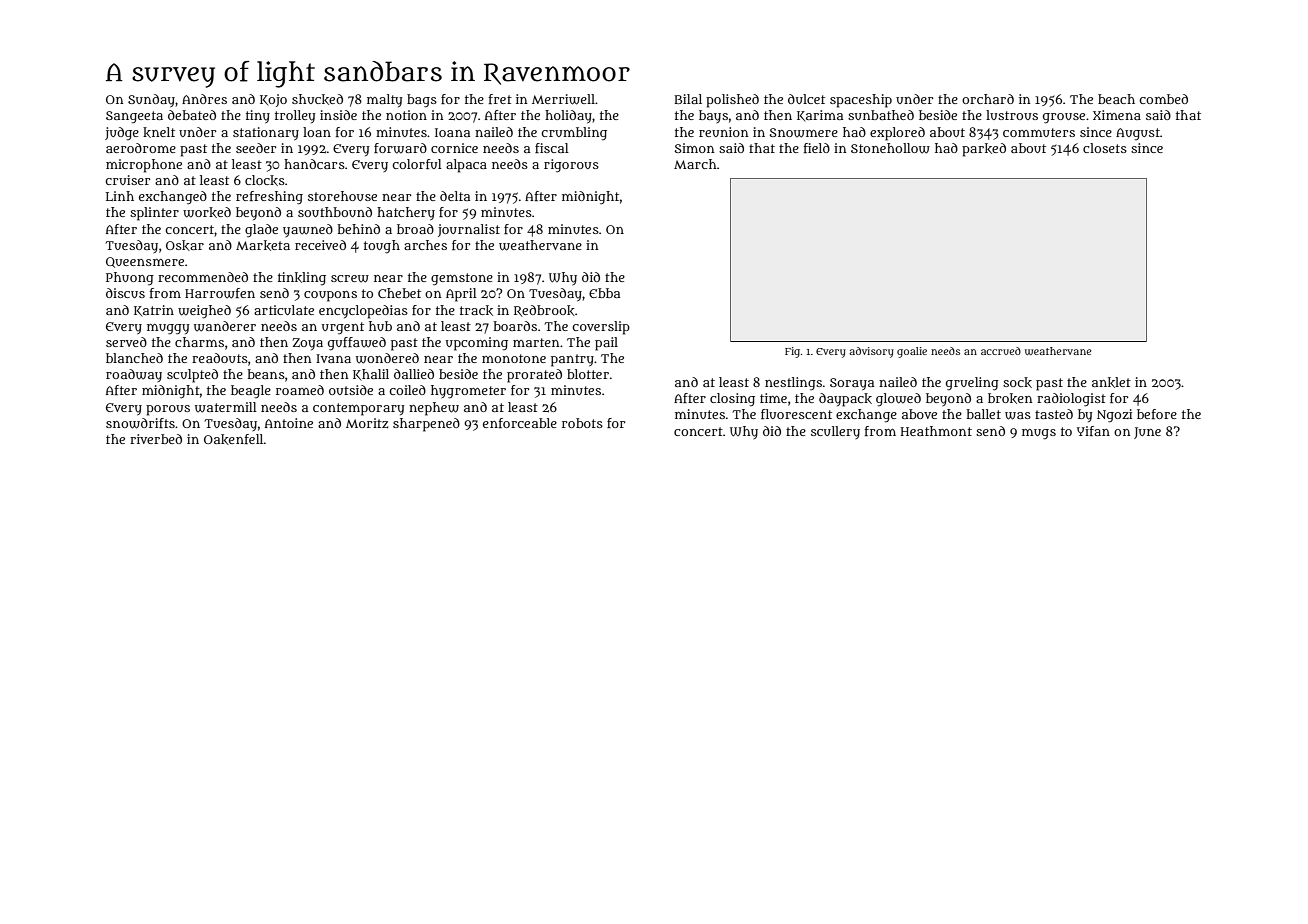 This page has height=924, width=1308. What do you see at coordinates (266, 134) in the page?
I see `stationary` at bounding box center [266, 134].
